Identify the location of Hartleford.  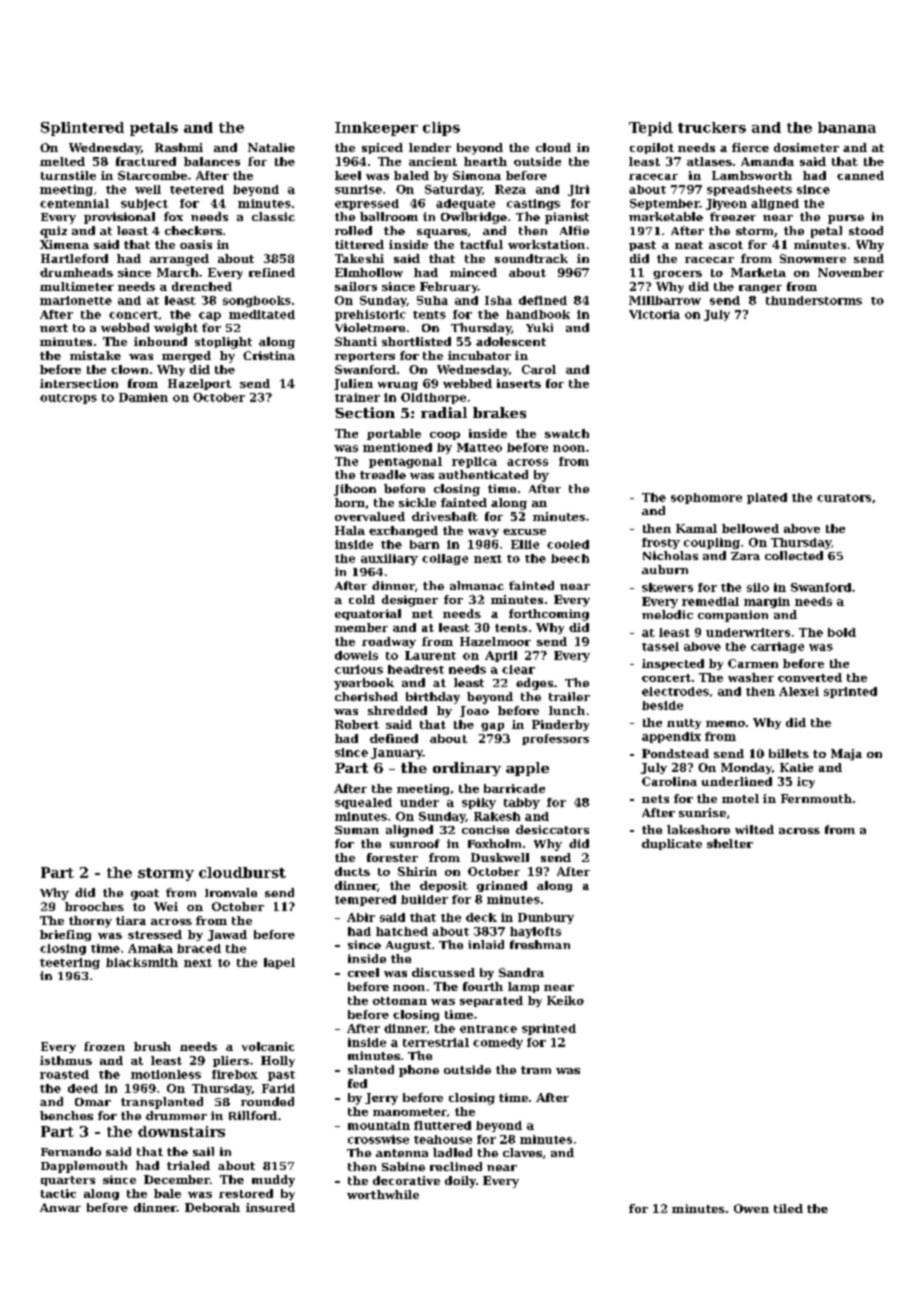
(74, 258).
